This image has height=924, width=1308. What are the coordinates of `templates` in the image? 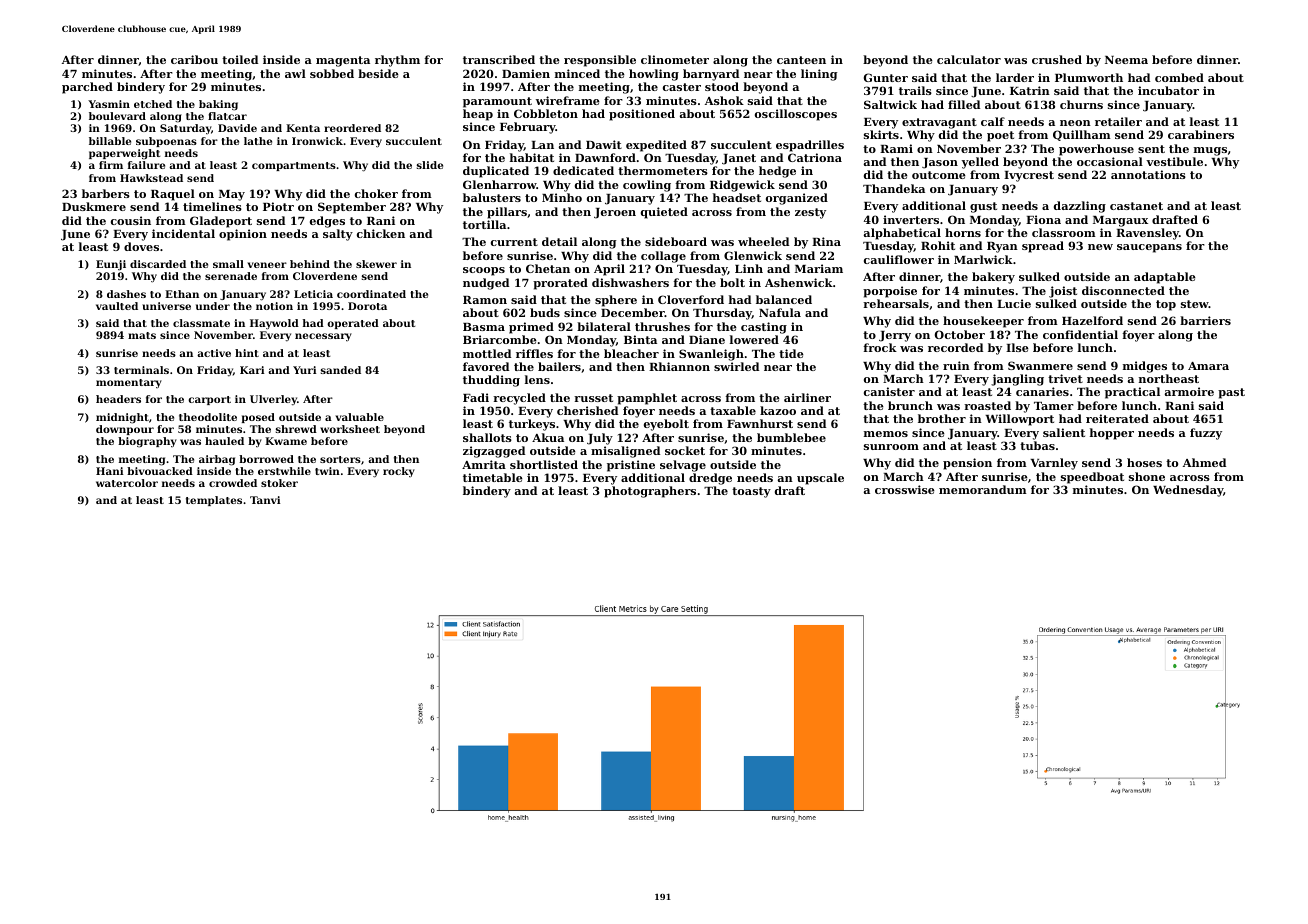 It's located at (214, 501).
